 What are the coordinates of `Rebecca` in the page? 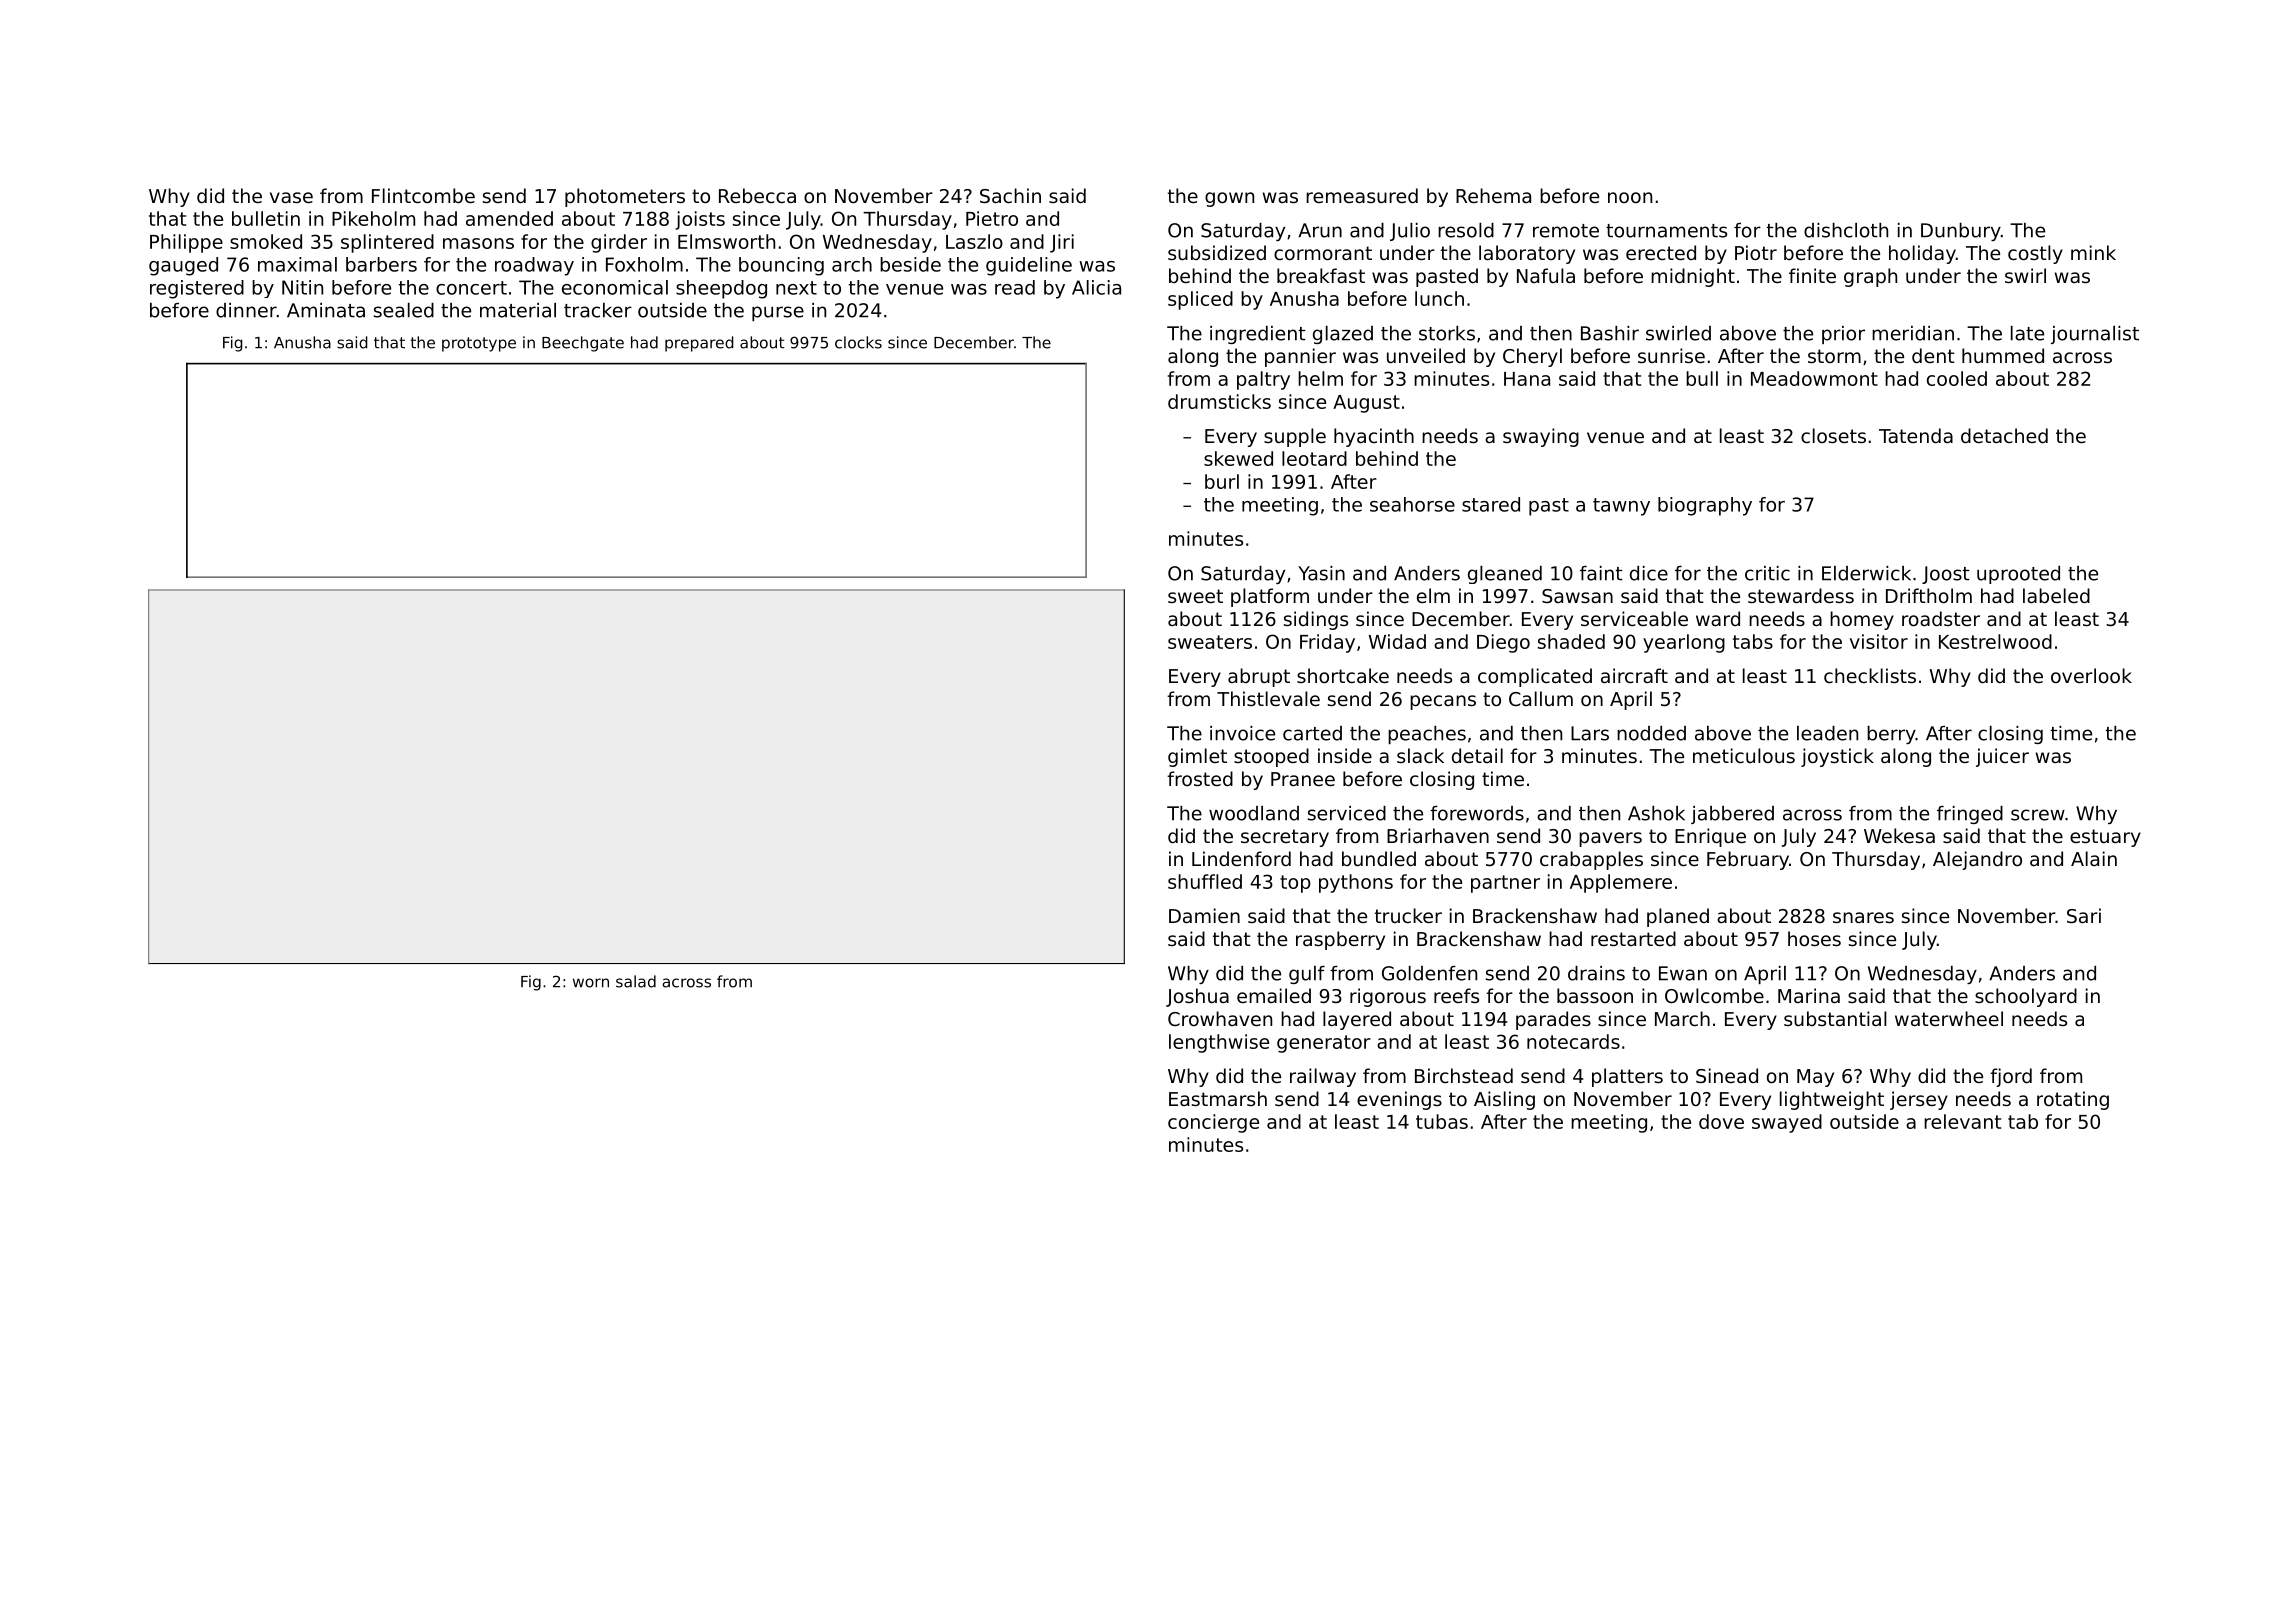 It's located at (757, 195).
